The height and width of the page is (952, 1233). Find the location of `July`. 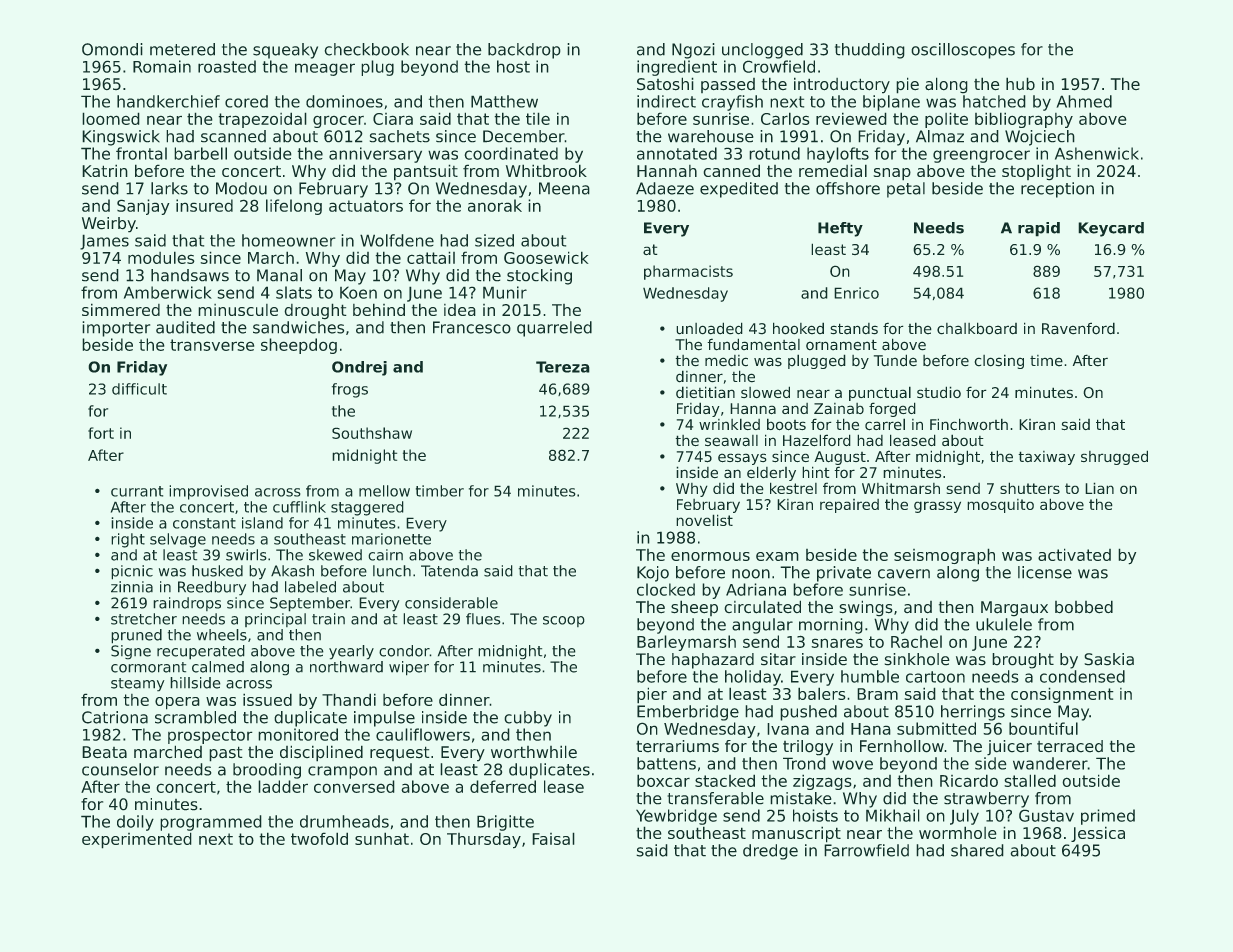

July is located at coordinates (964, 817).
